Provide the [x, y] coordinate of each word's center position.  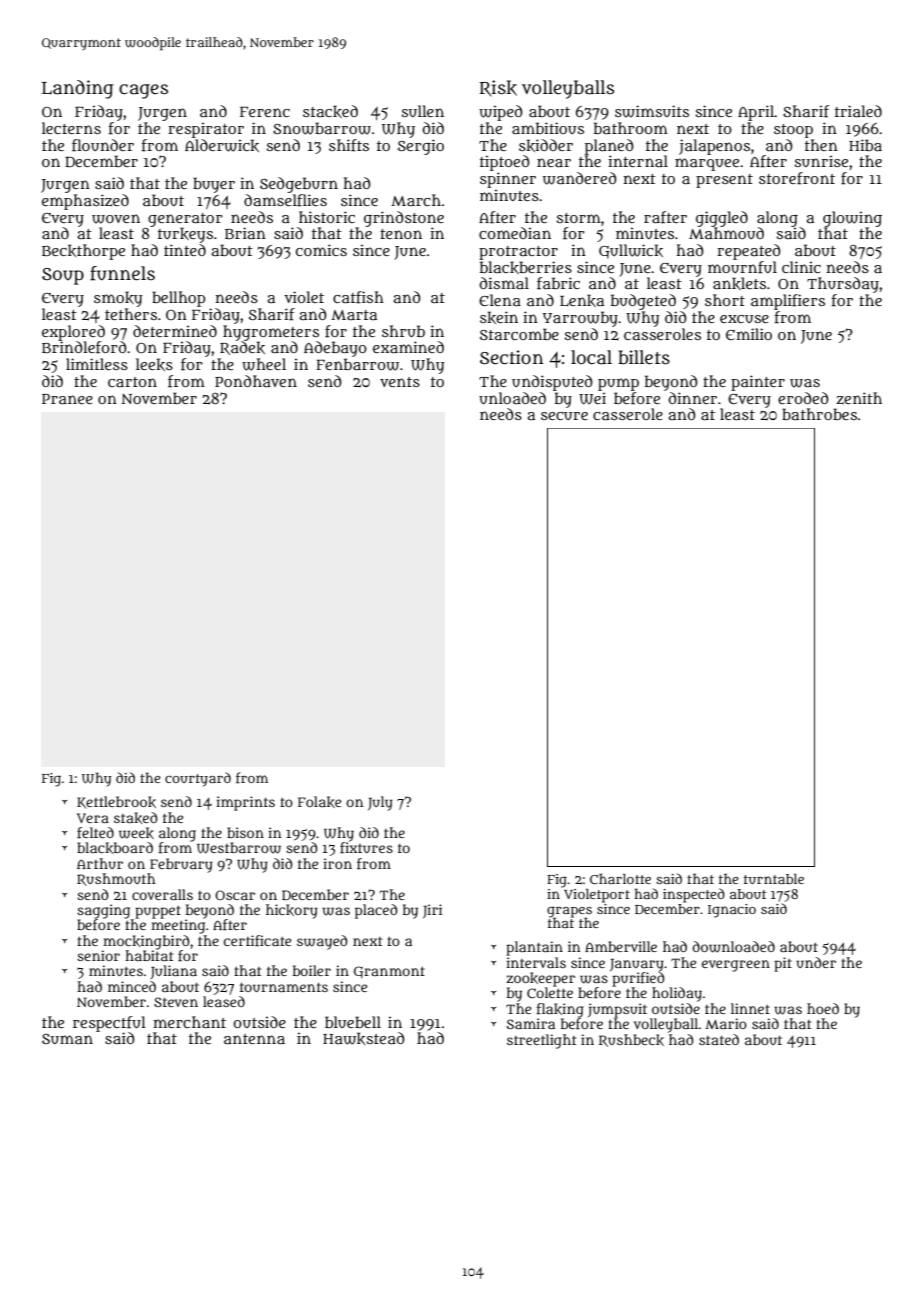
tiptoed [505, 163]
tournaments [284, 987]
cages [143, 91]
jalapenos [714, 147]
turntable [774, 879]
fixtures [366, 847]
